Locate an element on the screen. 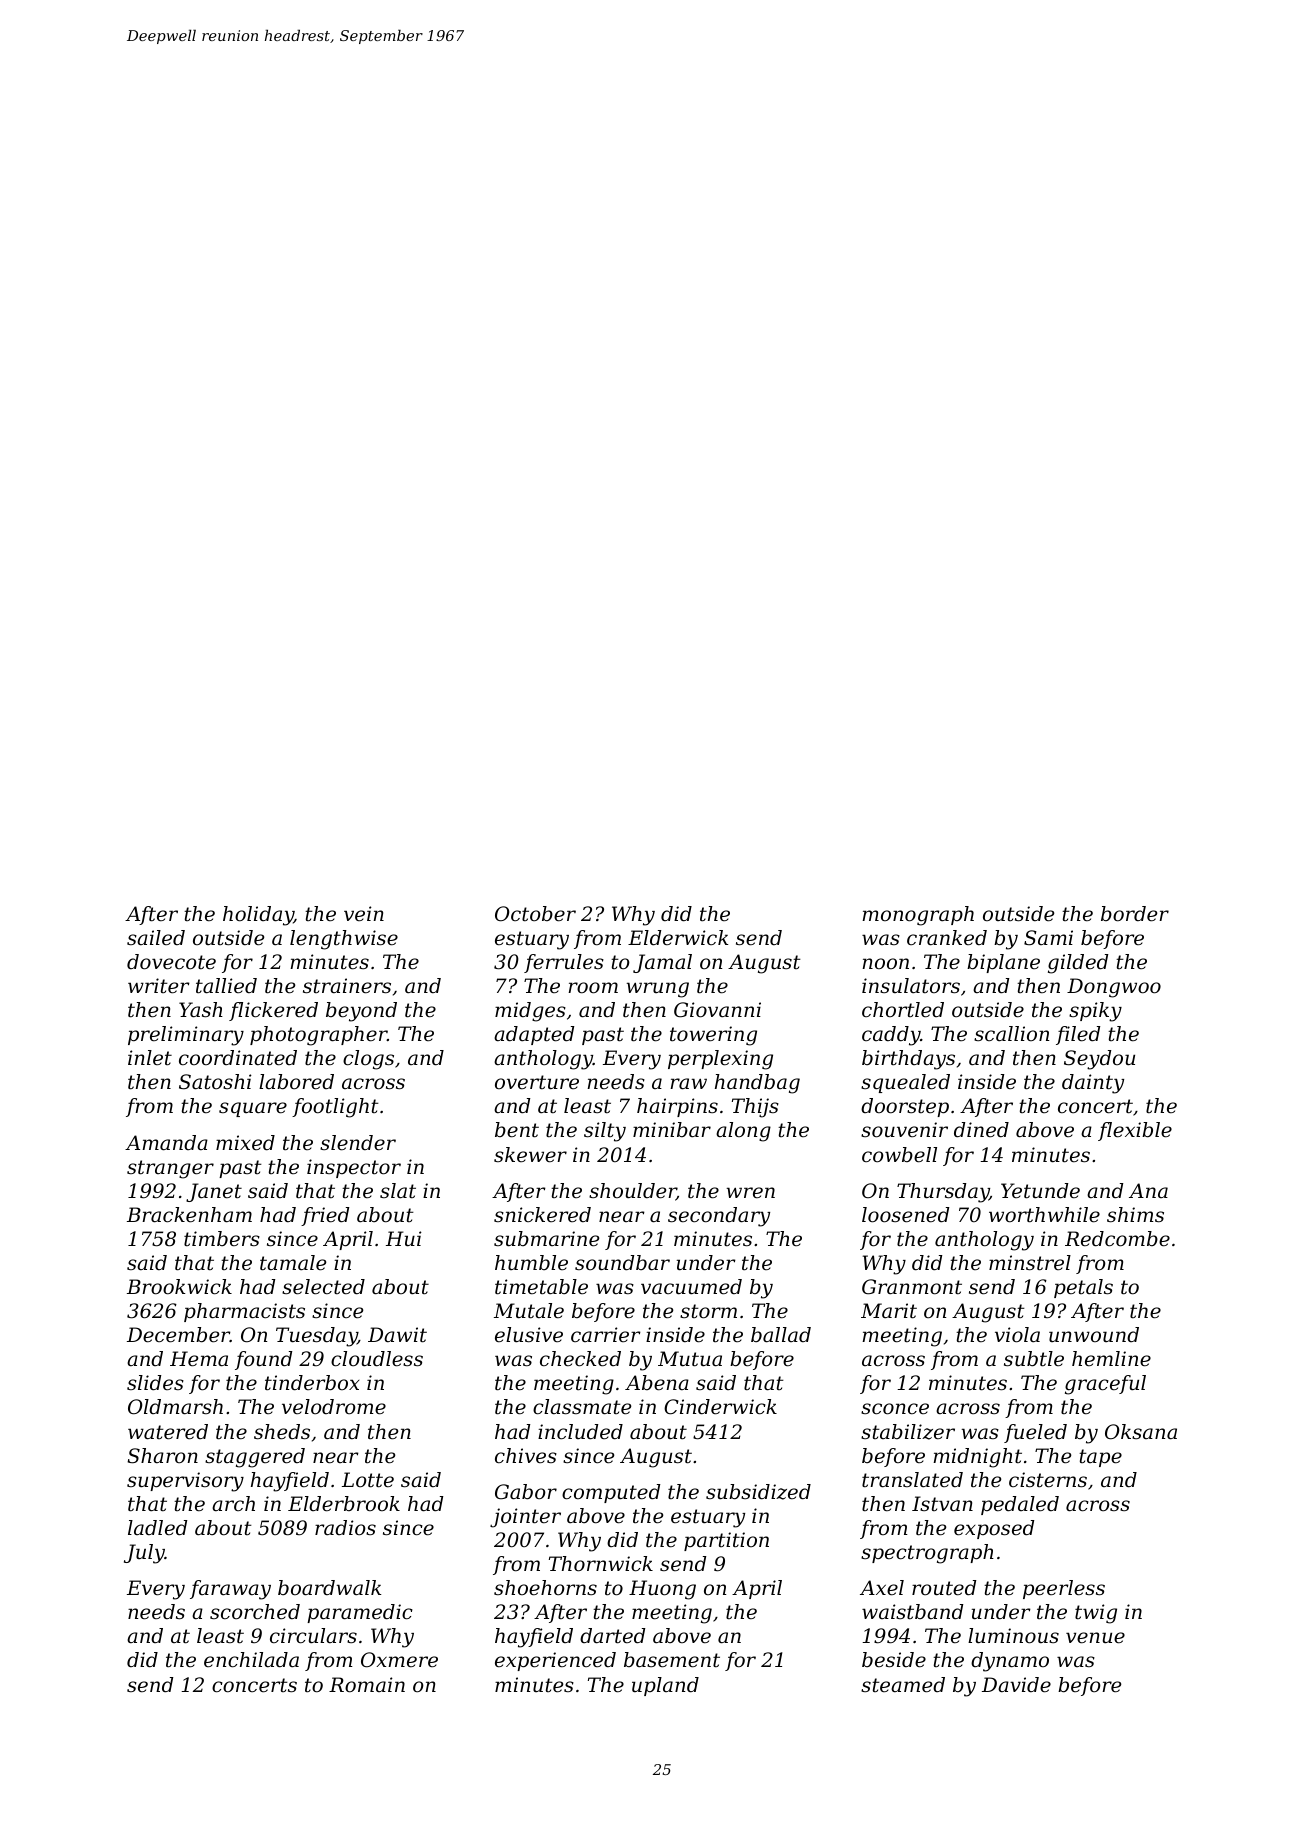  Yetunde is located at coordinates (1040, 1191).
